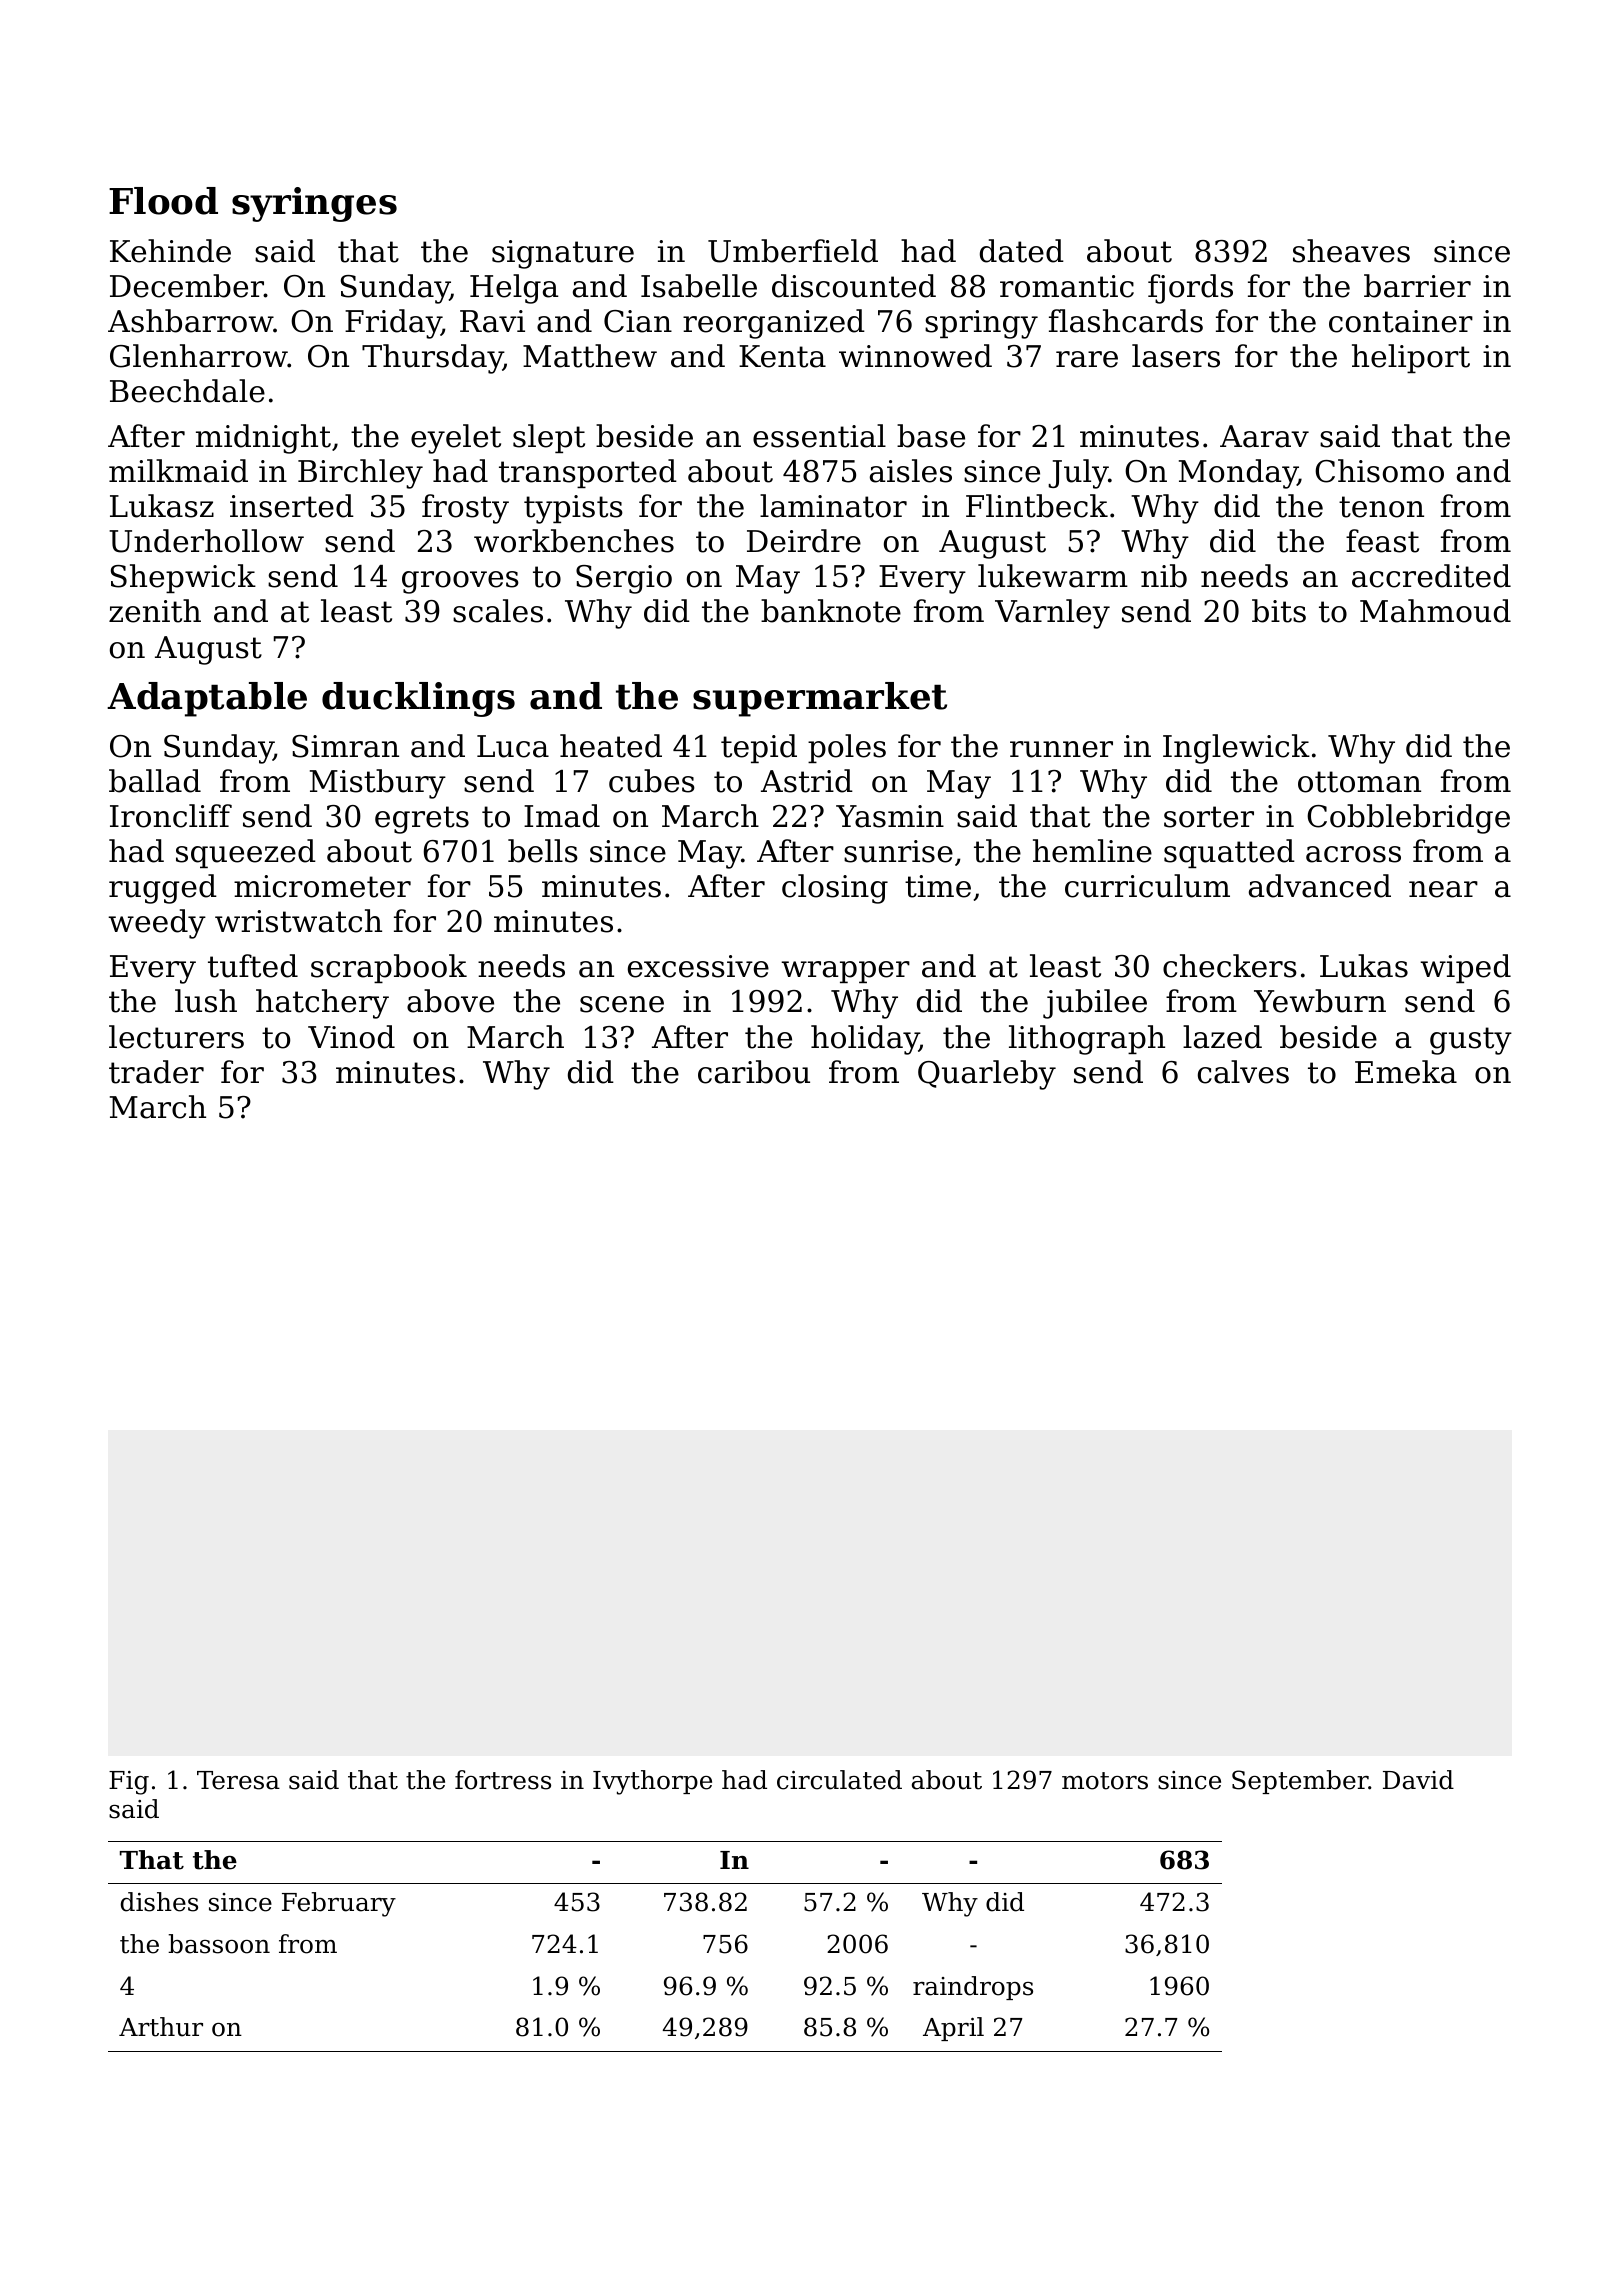  I want to click on fortress, so click(503, 1780).
